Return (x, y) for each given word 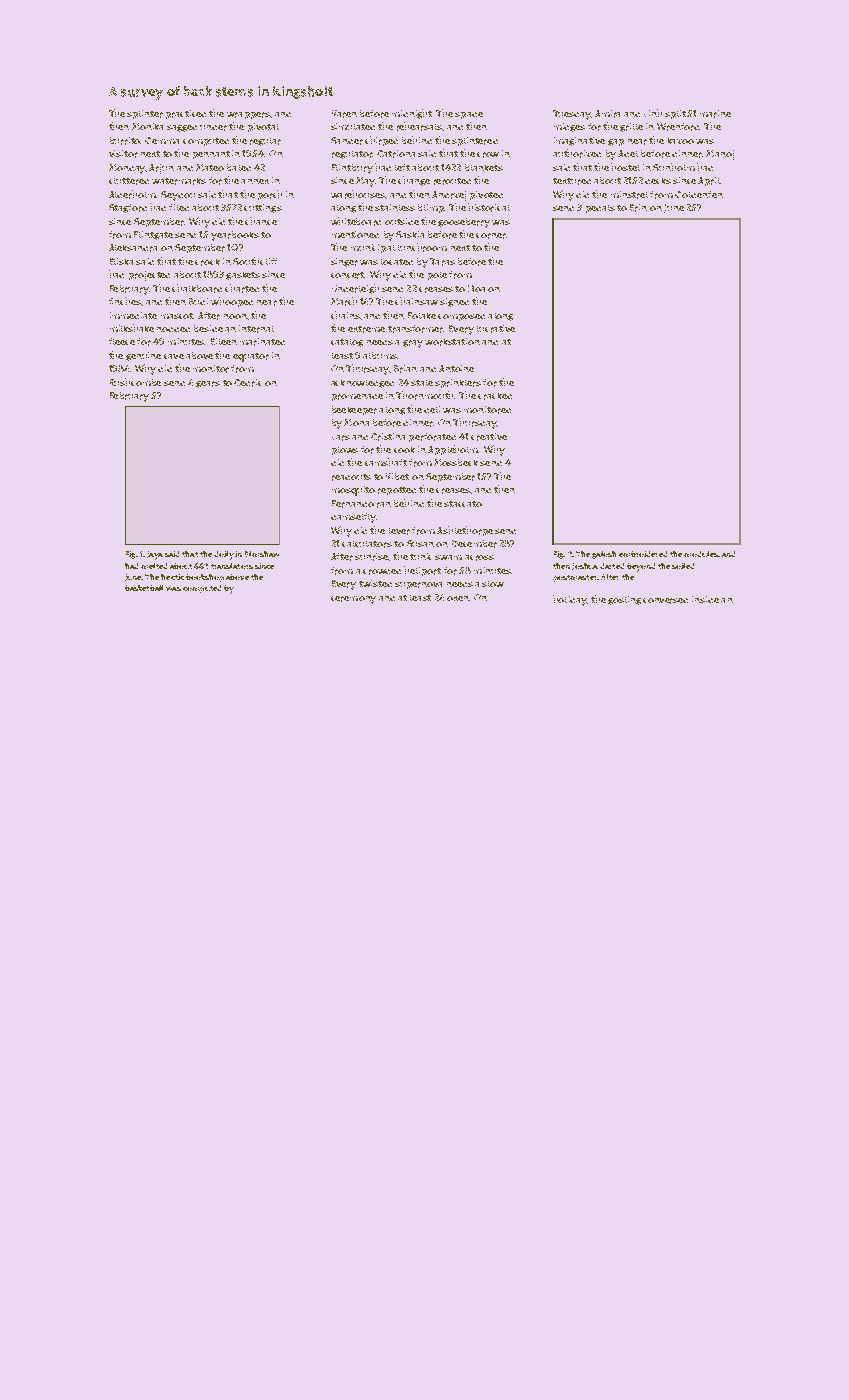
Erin (638, 208)
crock (207, 262)
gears (208, 384)
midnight (412, 114)
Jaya (155, 555)
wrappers (248, 115)
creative (489, 437)
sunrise (371, 557)
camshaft (386, 462)
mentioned (355, 234)
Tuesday (572, 115)
